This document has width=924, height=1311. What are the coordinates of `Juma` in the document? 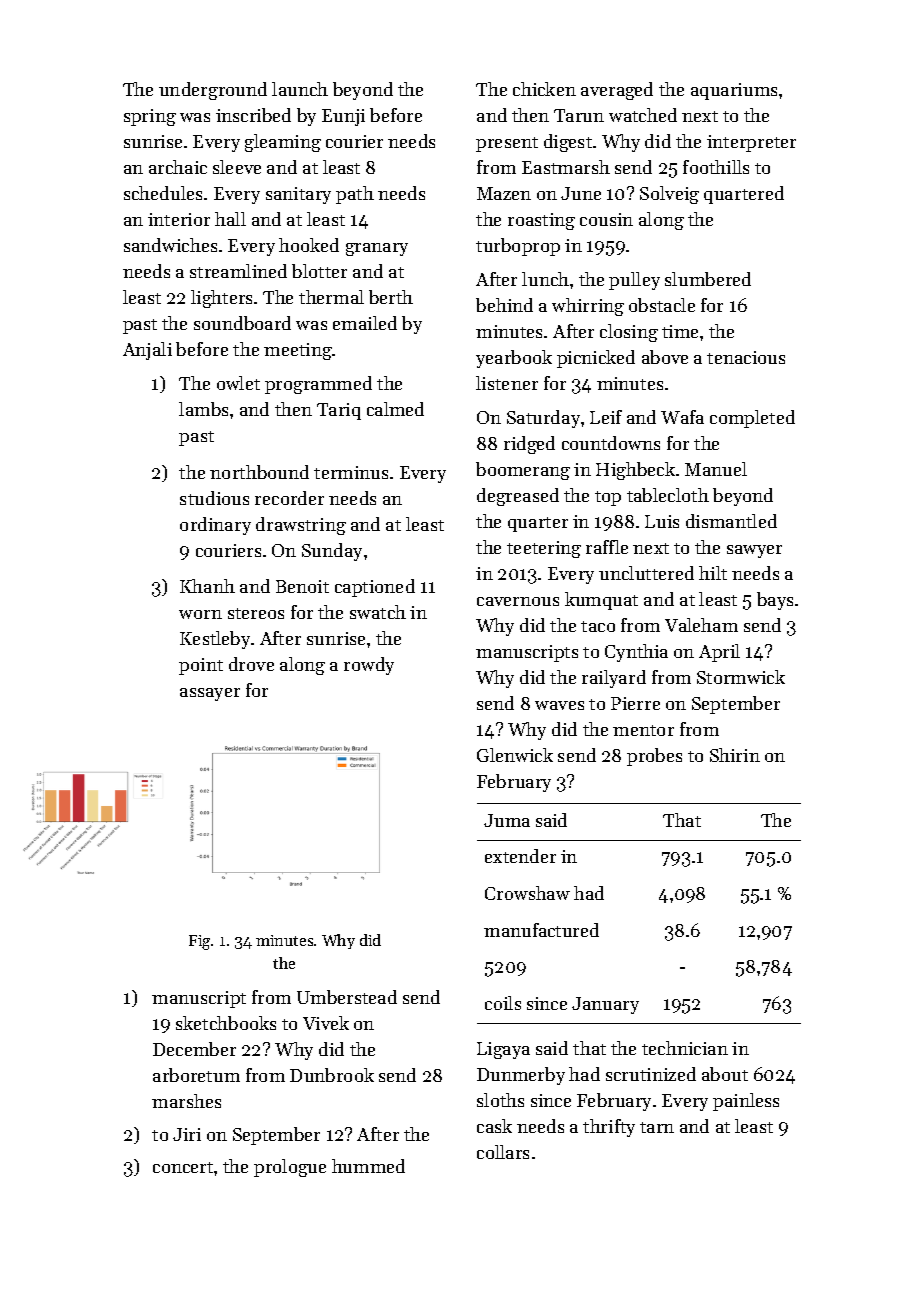 It's located at (507, 820).
